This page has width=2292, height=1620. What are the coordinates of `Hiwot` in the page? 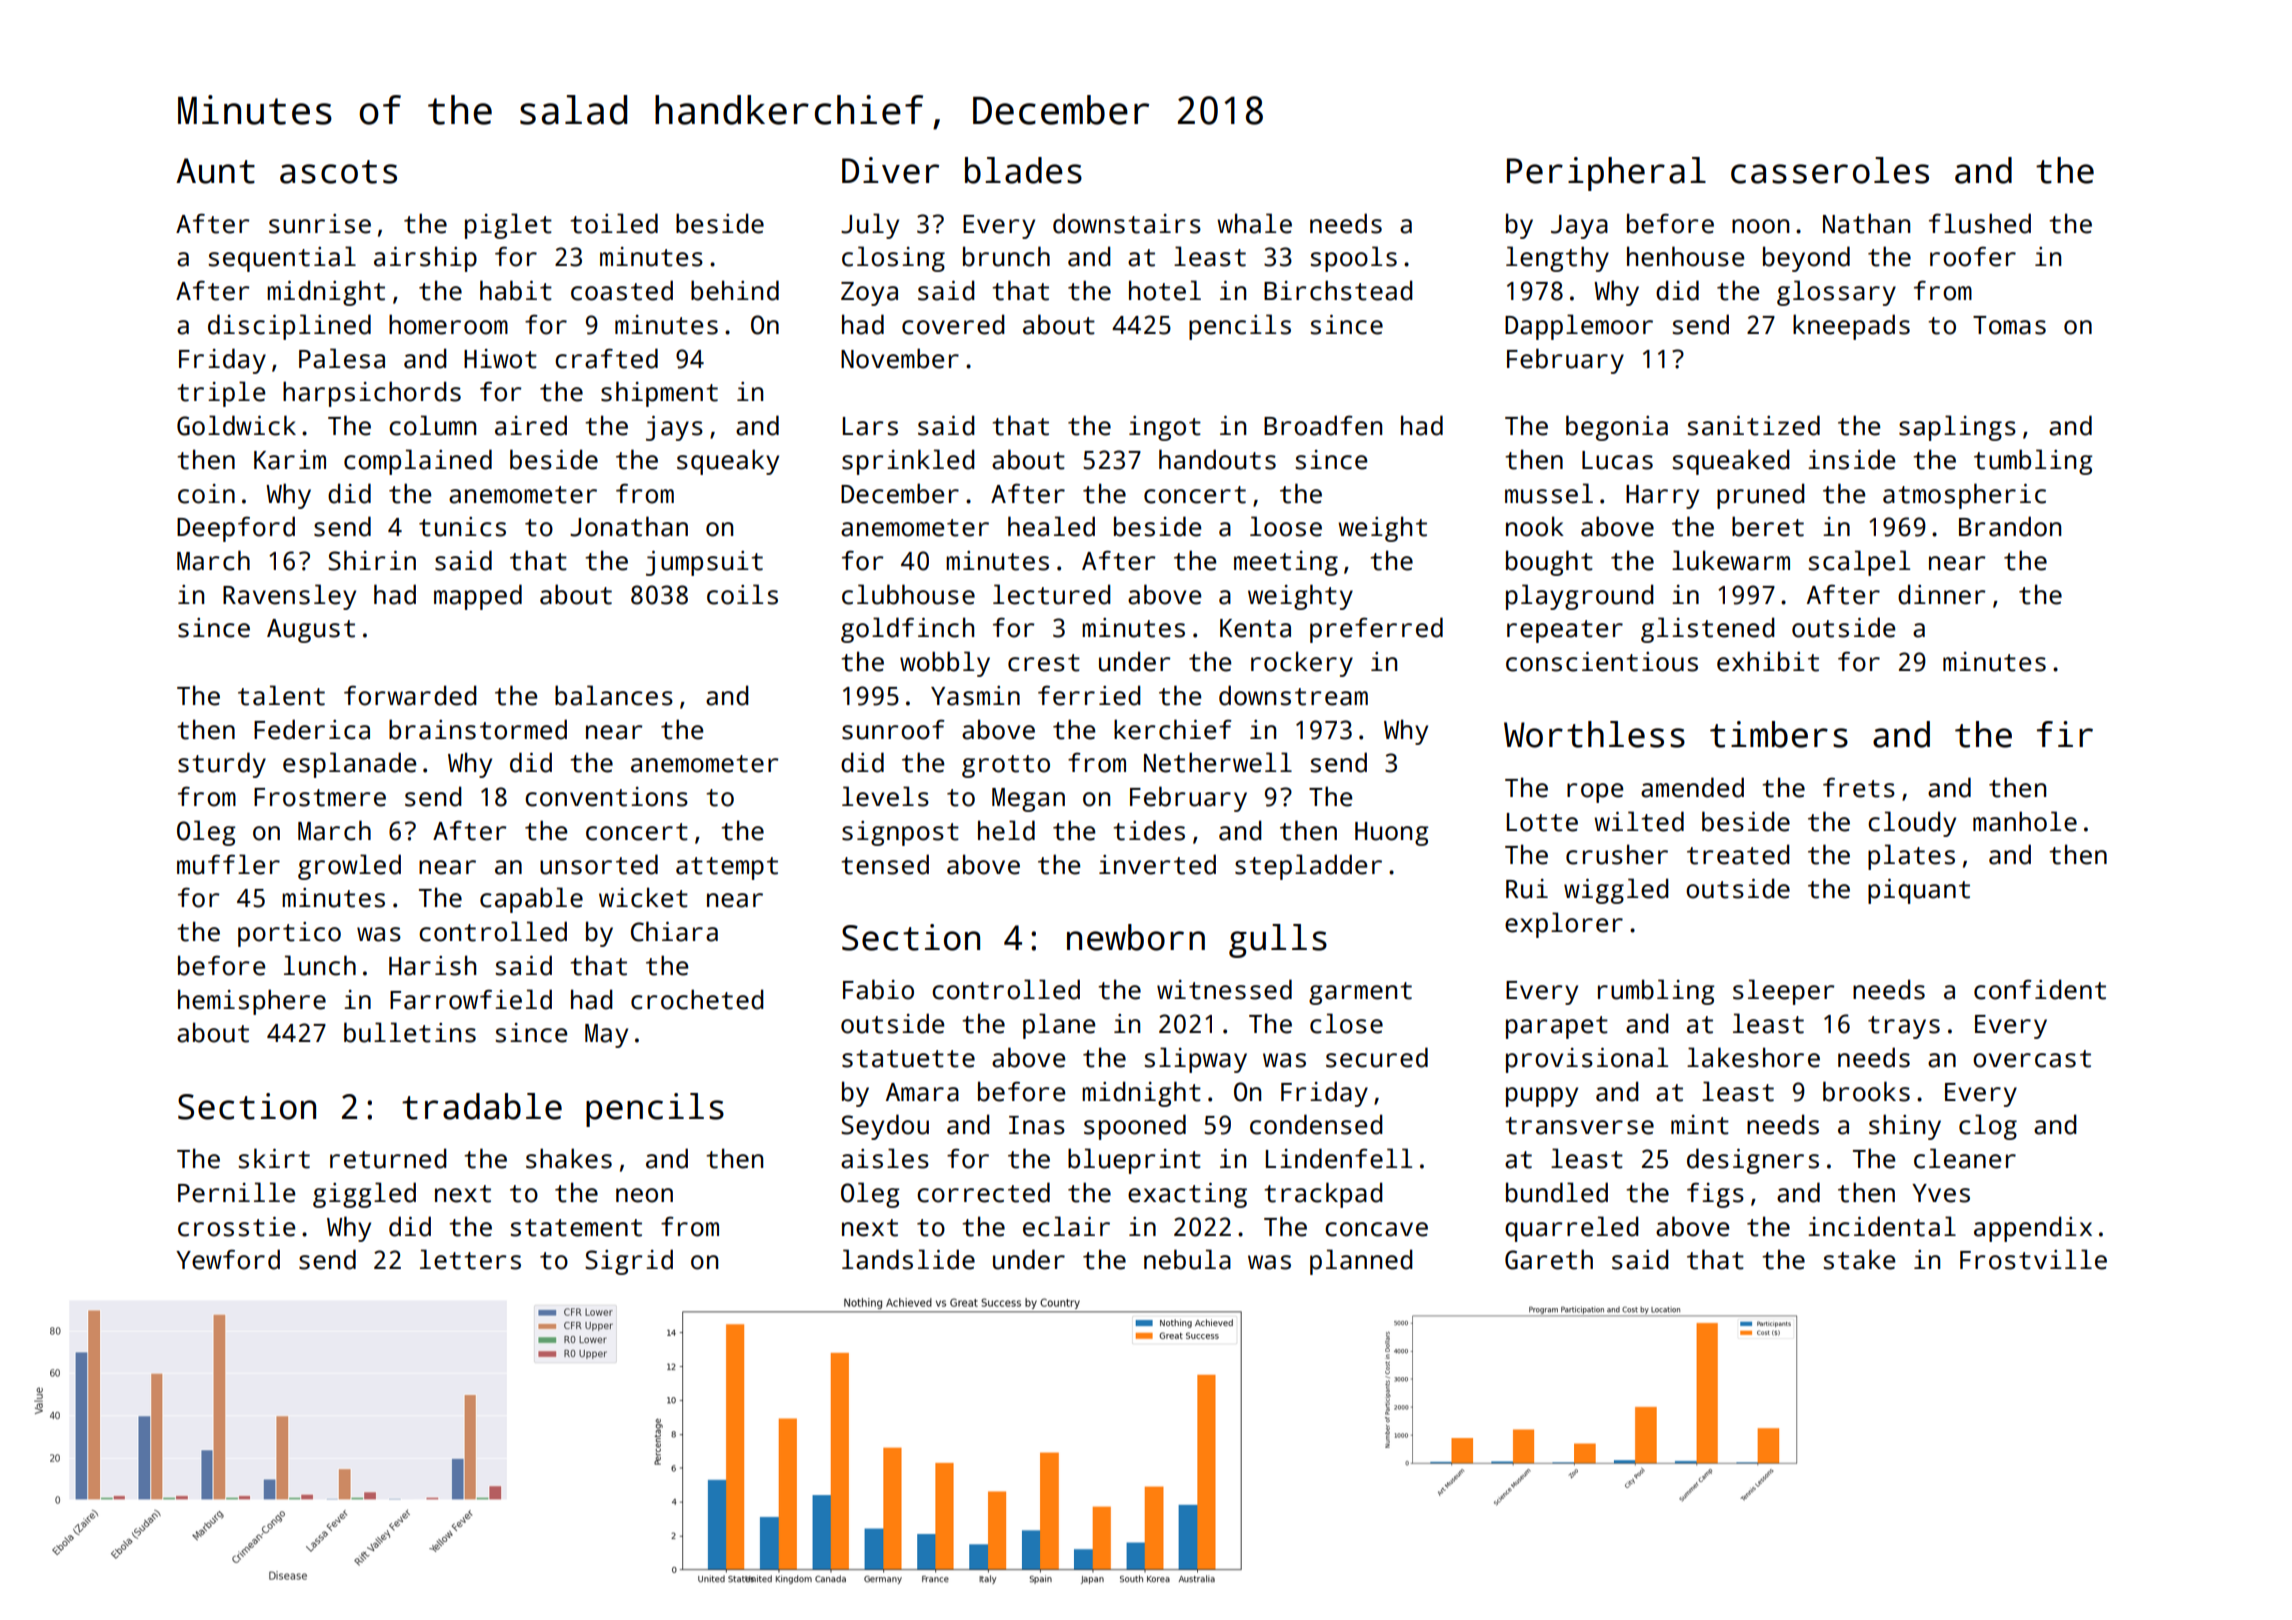 It's located at (500, 359).
